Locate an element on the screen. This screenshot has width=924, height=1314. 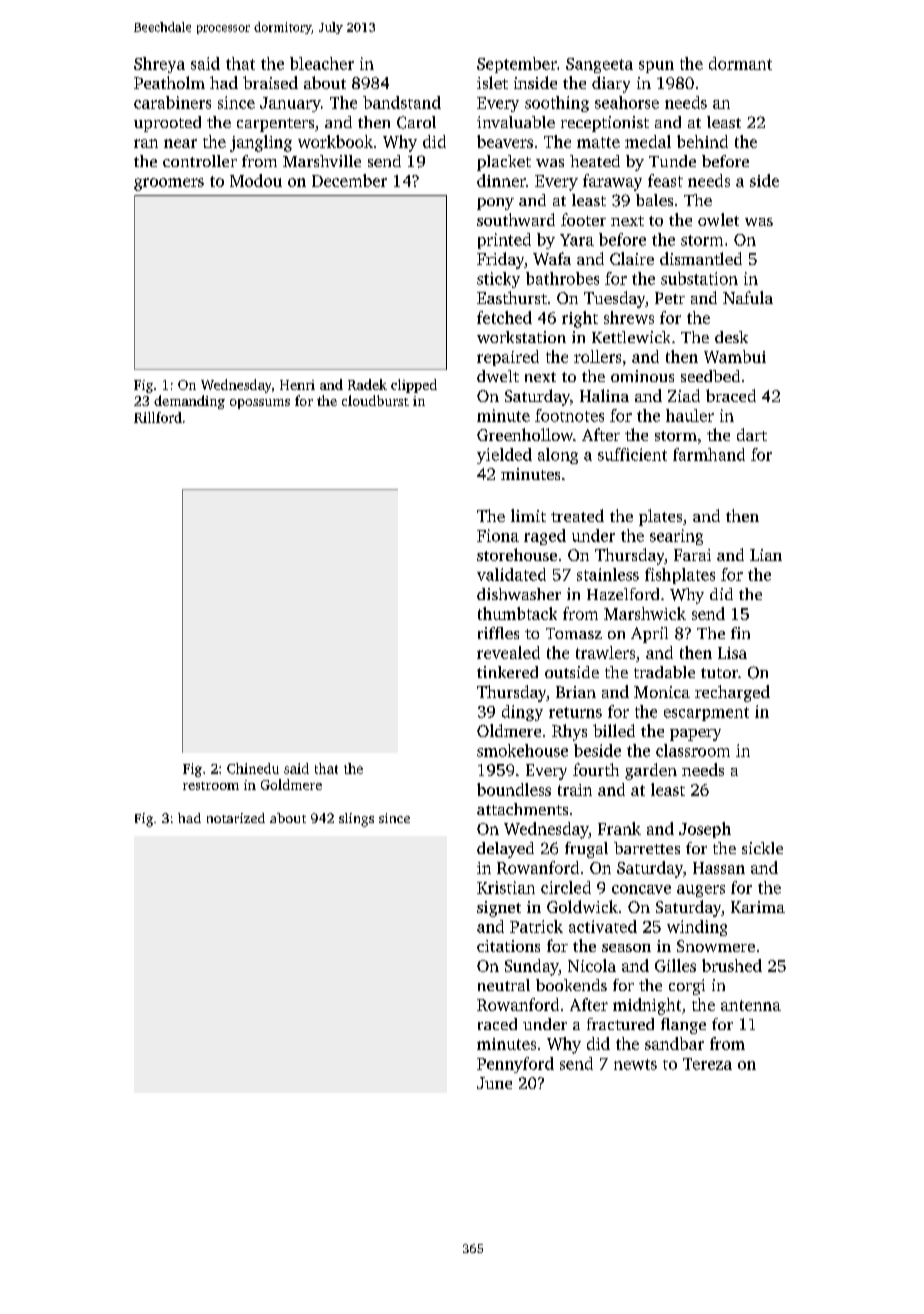
dormant is located at coordinates (740, 63).
